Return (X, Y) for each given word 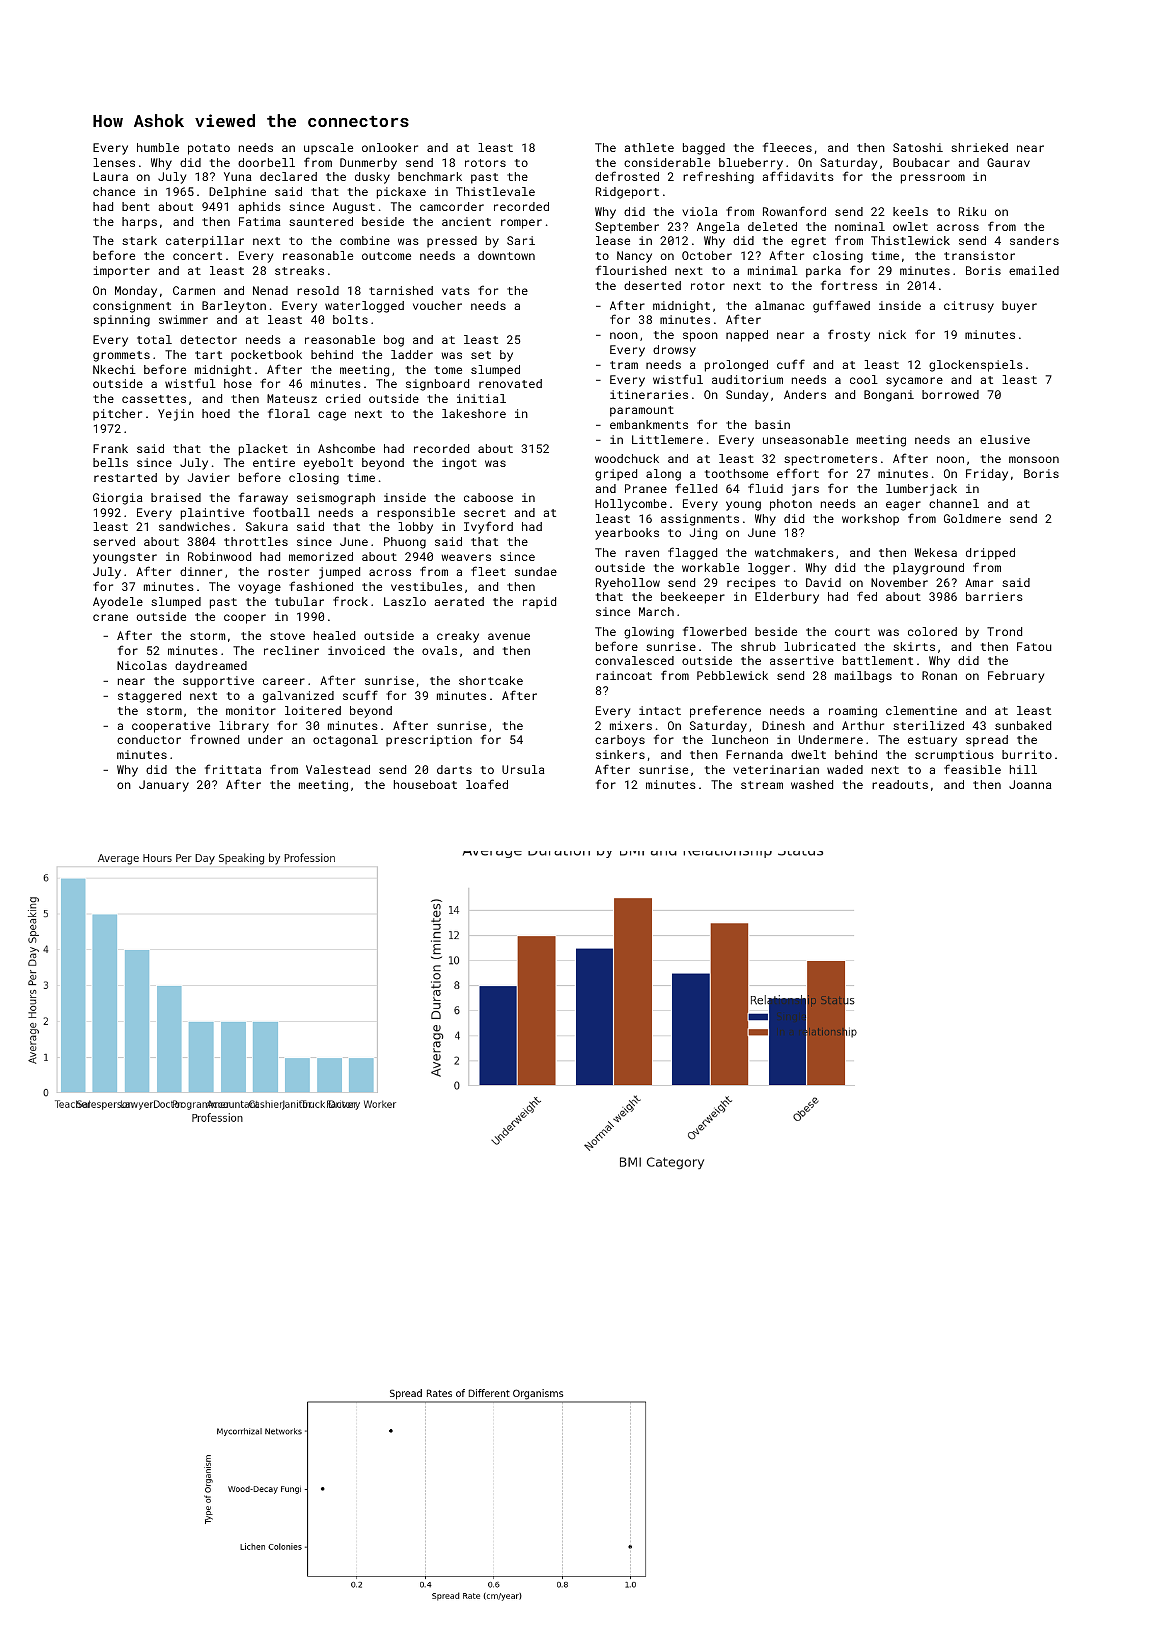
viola (700, 211)
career (284, 681)
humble (158, 147)
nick (892, 334)
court (852, 632)
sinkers (620, 754)
